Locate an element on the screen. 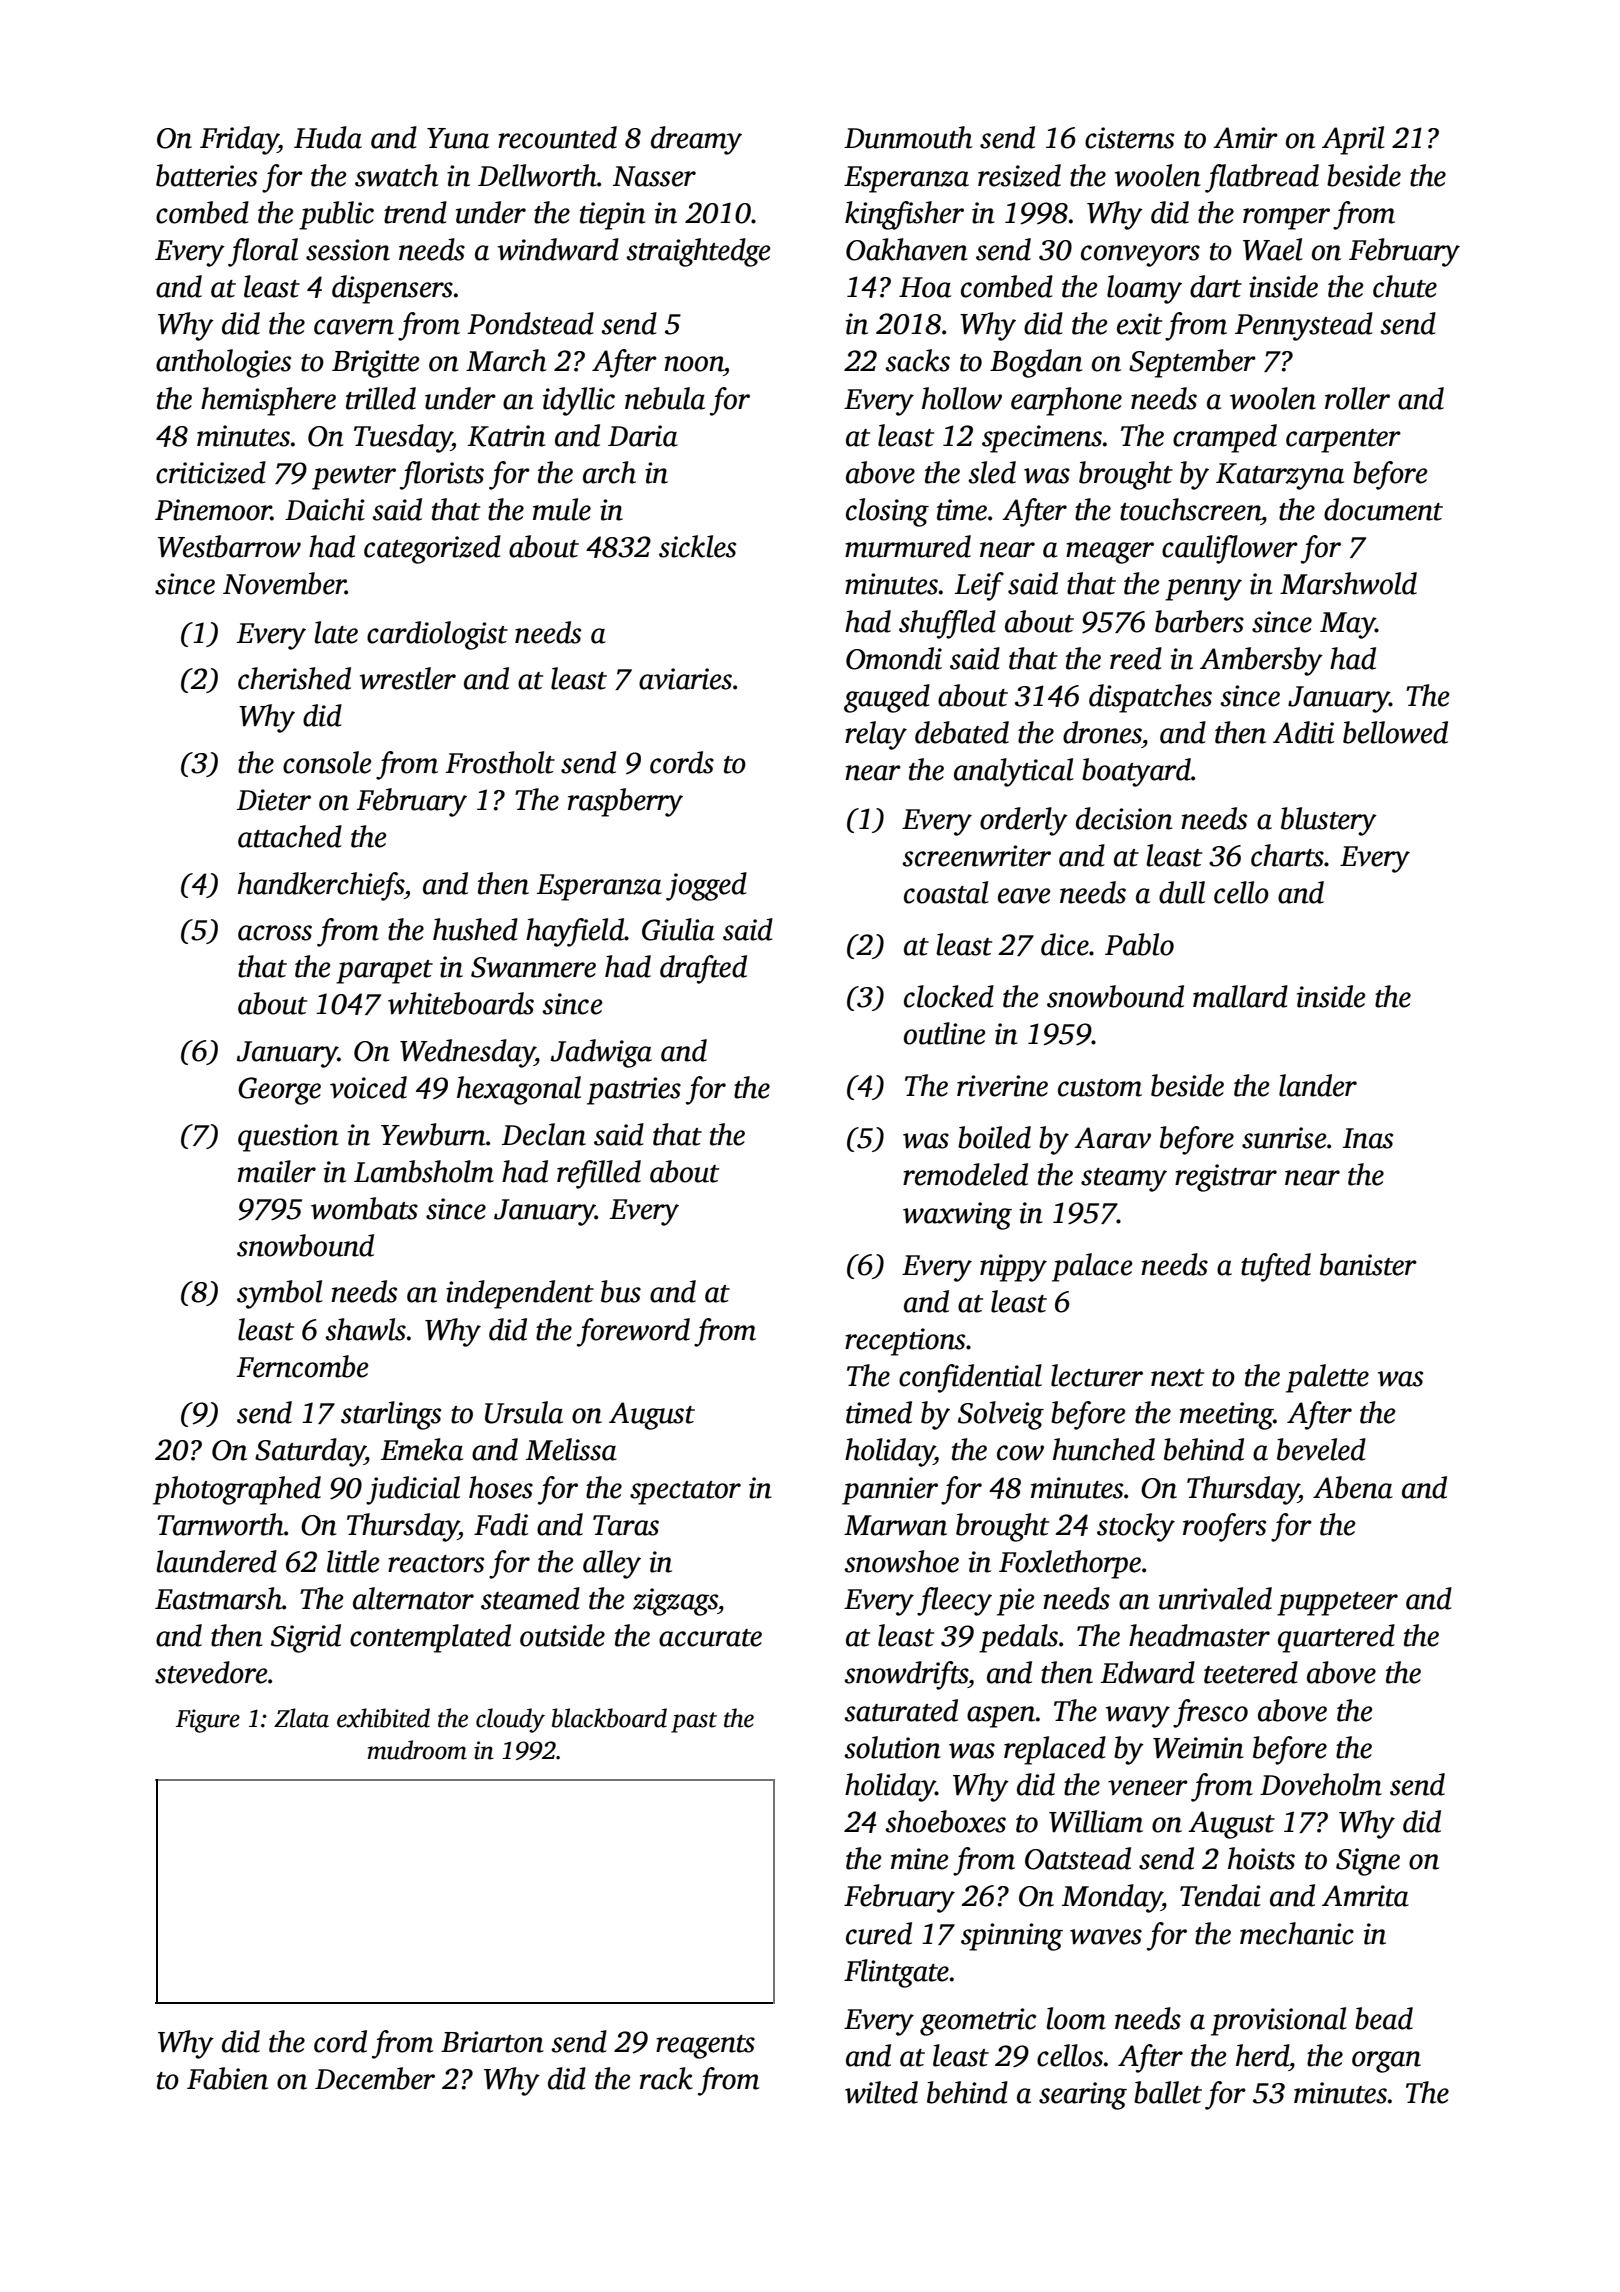  closing is located at coordinates (887, 512).
